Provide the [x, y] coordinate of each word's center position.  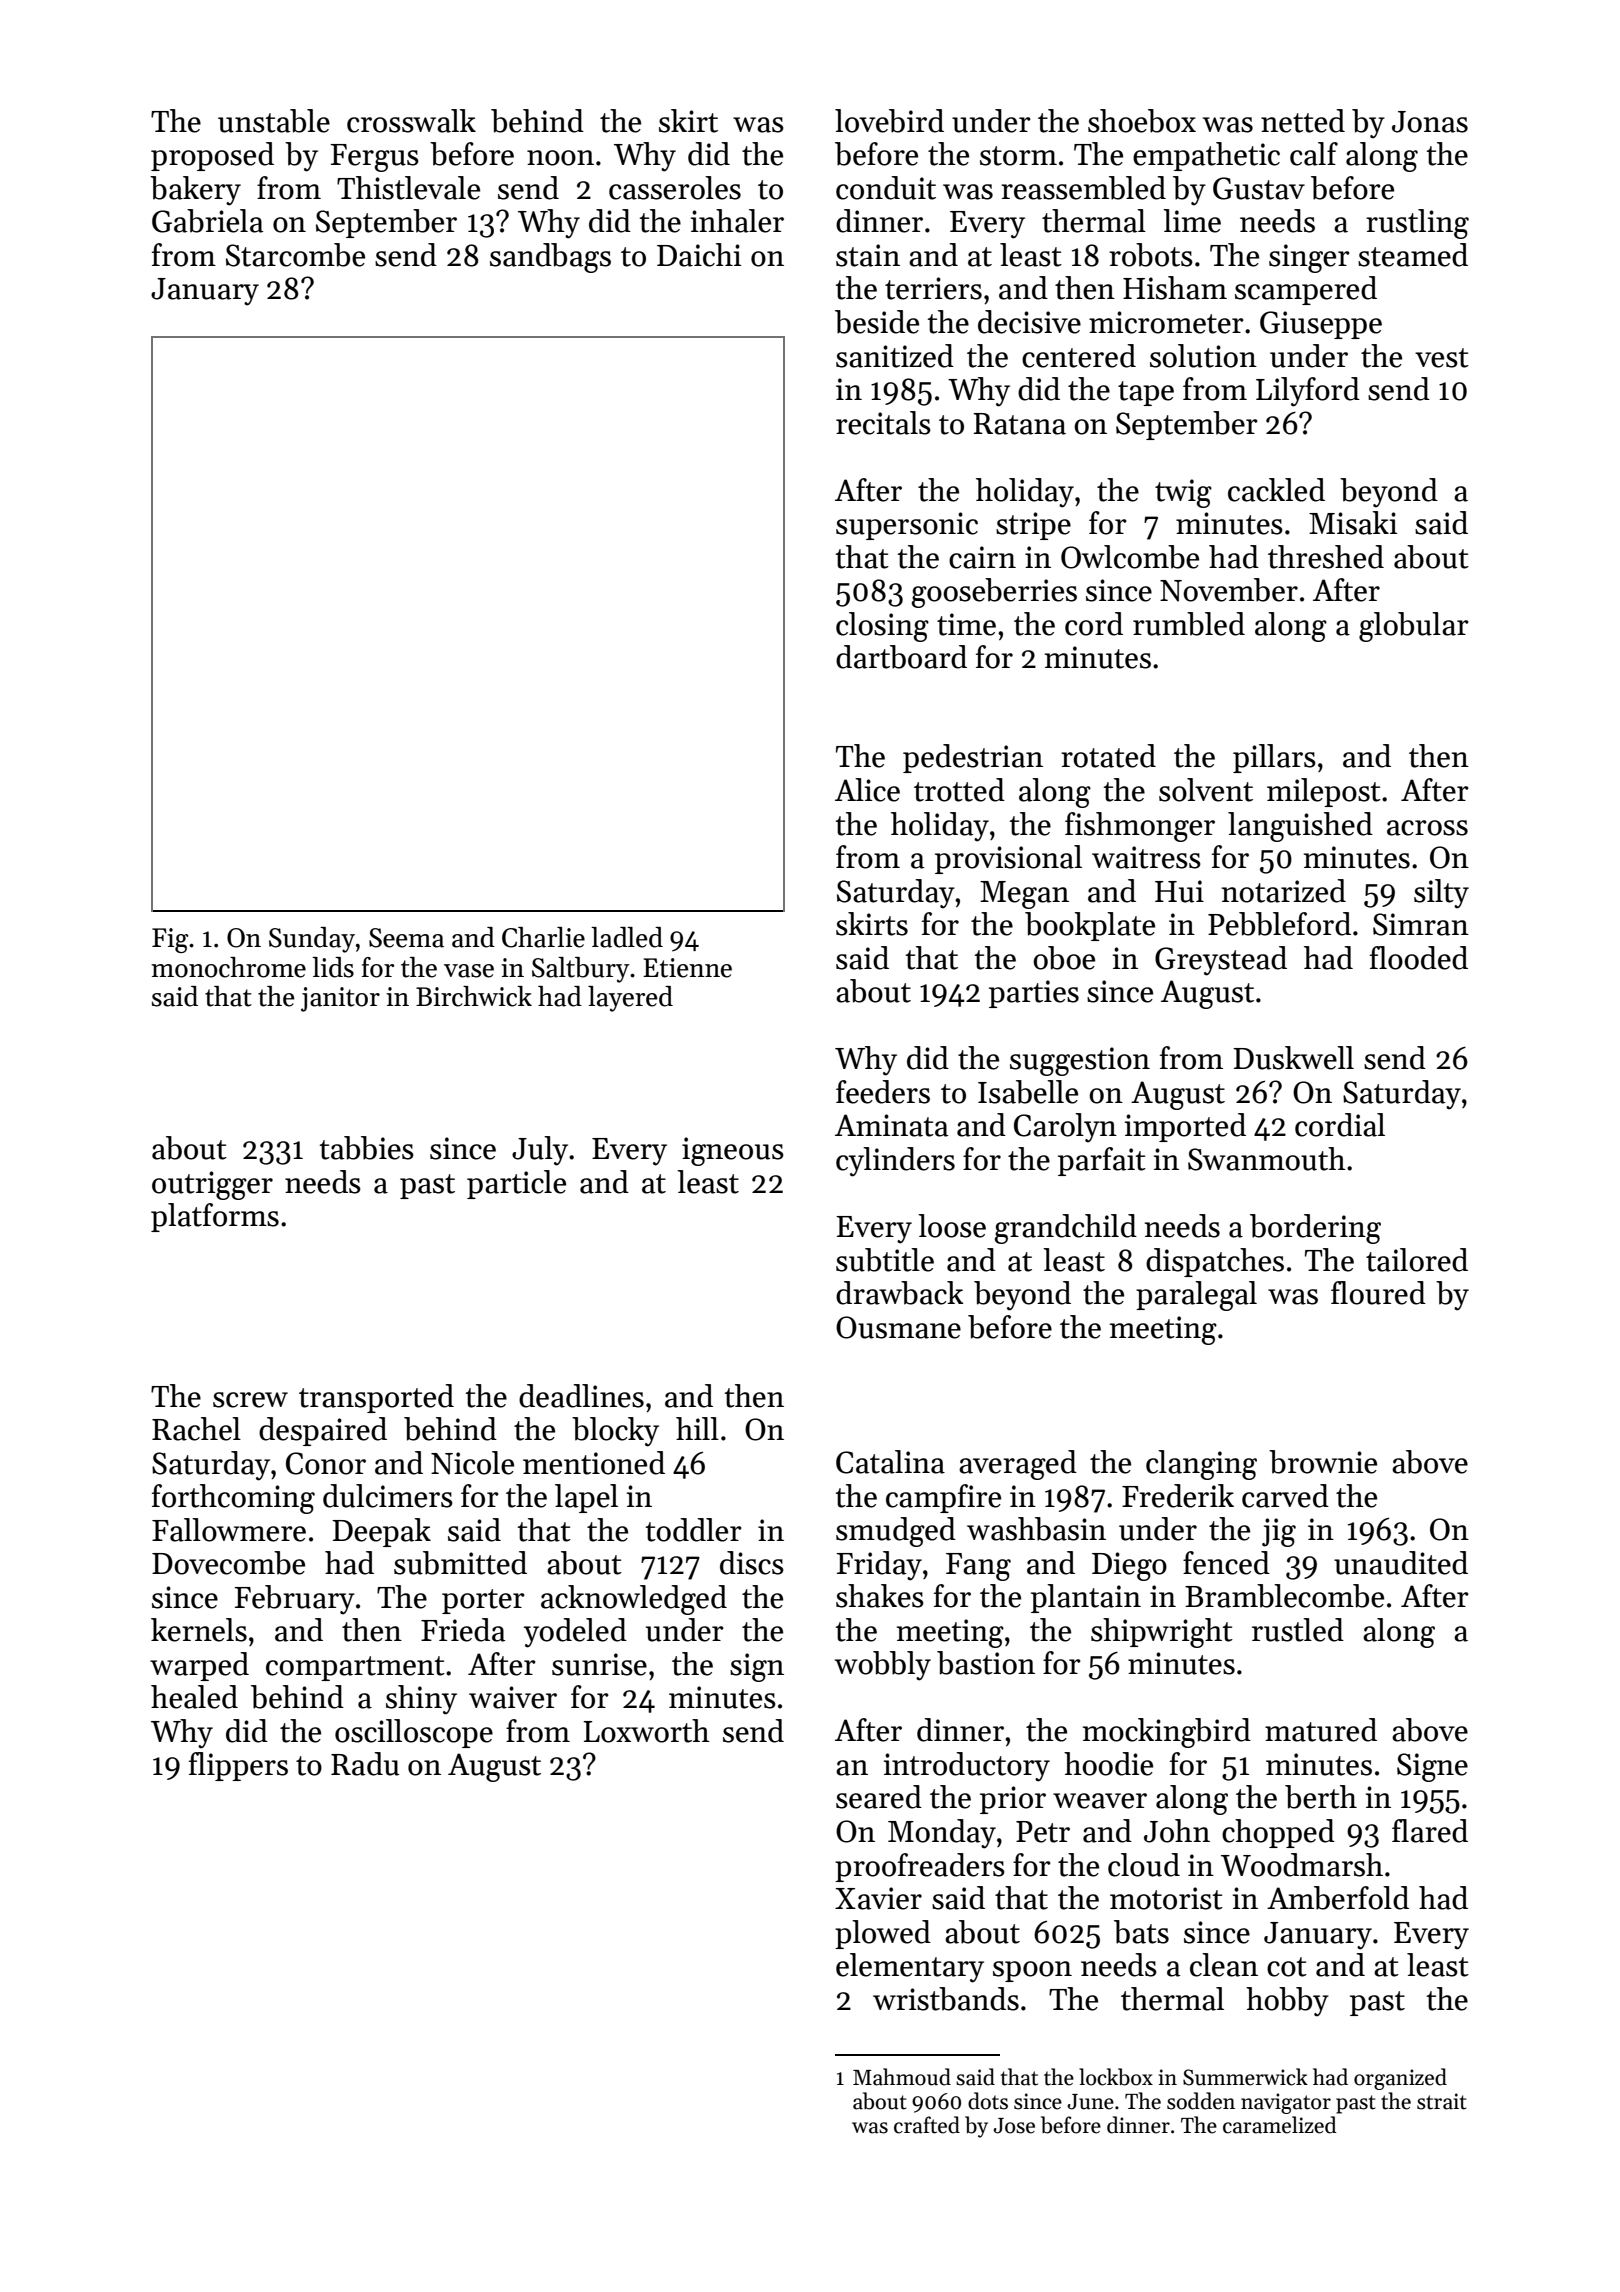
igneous [733, 1151]
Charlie [543, 937]
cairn [982, 557]
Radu [365, 1764]
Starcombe [295, 255]
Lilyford [1308, 392]
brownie [1323, 1462]
